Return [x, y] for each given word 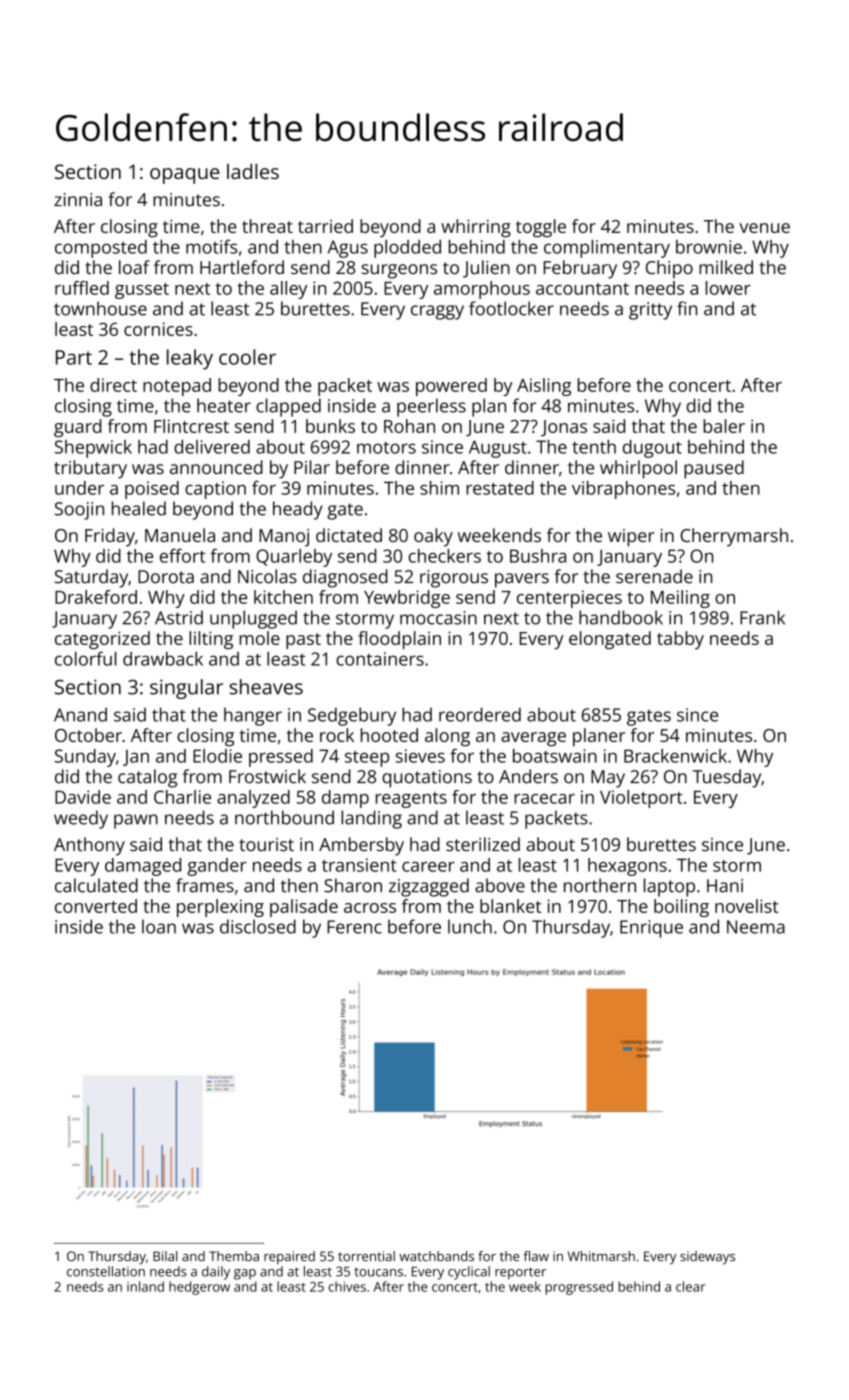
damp [345, 799]
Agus [348, 249]
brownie [709, 247]
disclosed [258, 926]
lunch [470, 926]
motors [386, 447]
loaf [134, 267]
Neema [756, 927]
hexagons [627, 867]
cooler [247, 357]
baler [724, 426]
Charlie [182, 797]
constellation [106, 1271]
